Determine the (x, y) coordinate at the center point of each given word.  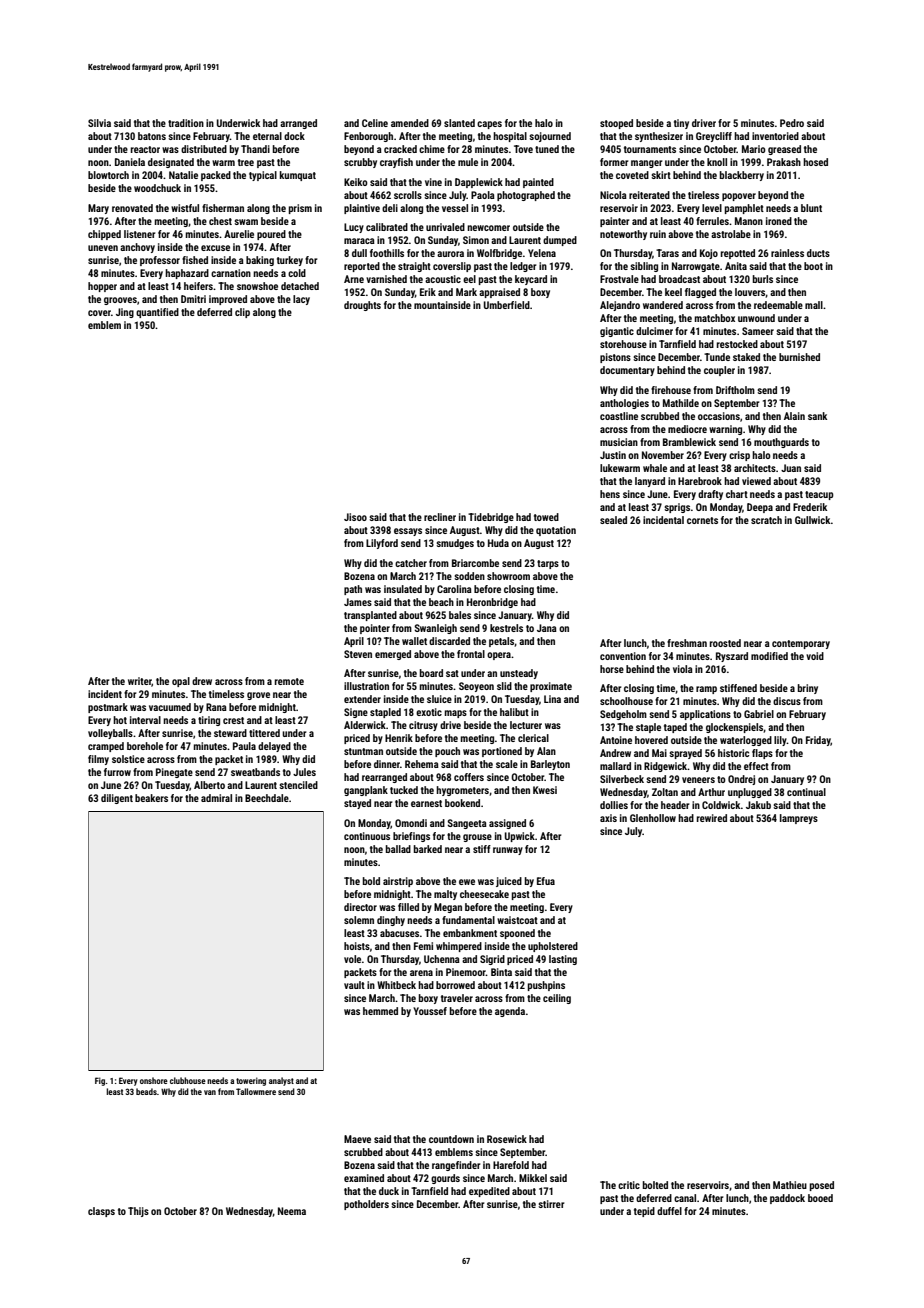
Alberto (209, 785)
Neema (292, 1211)
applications (705, 715)
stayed (357, 804)
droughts (362, 306)
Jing (125, 313)
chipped (104, 235)
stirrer (552, 1204)
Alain (794, 416)
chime (432, 149)
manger (647, 164)
